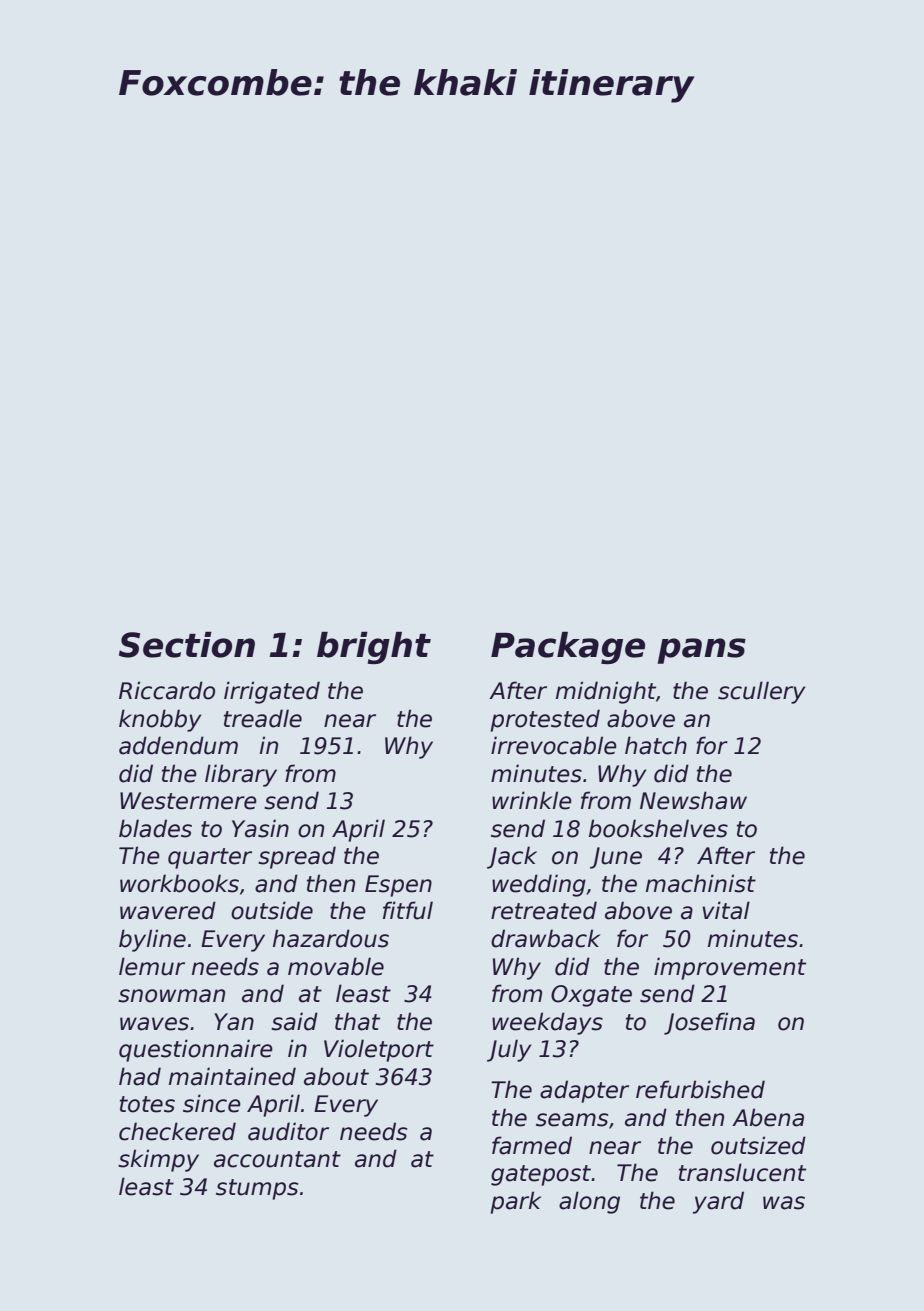  Describe the element at coordinates (187, 644) in the screenshot. I see `Section` at that location.
